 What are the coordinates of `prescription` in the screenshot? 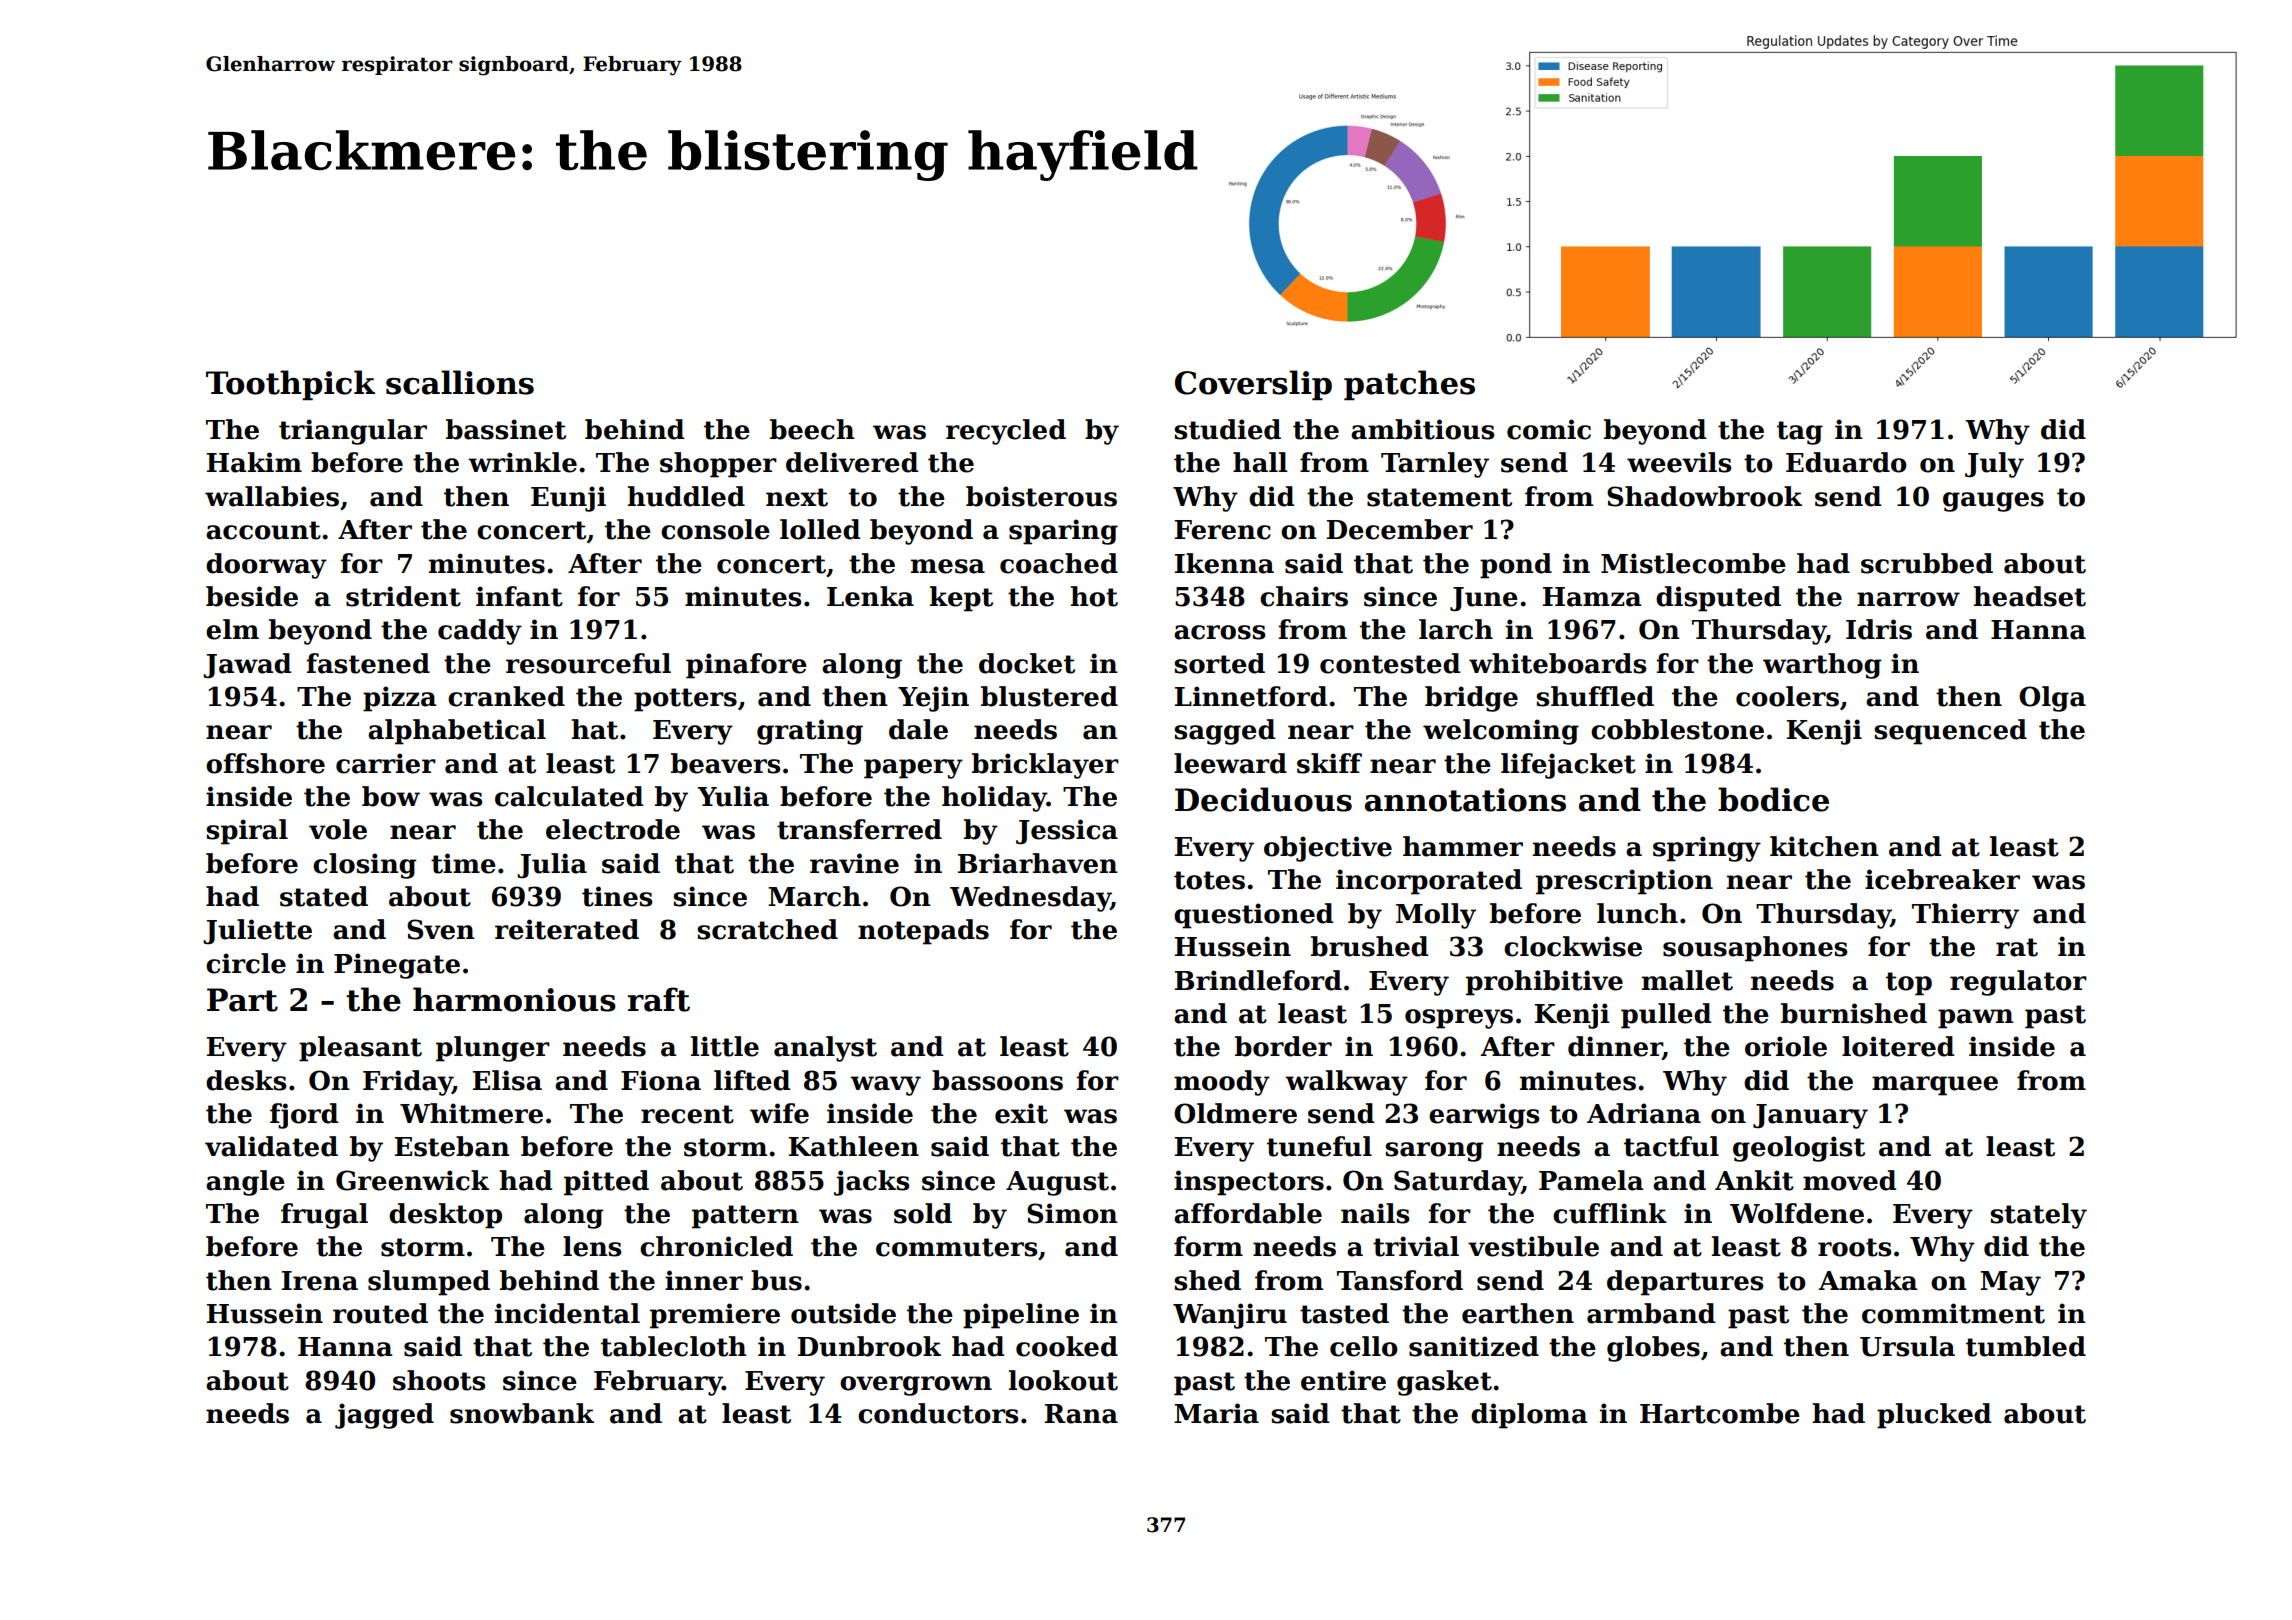 It's located at (1624, 882).
